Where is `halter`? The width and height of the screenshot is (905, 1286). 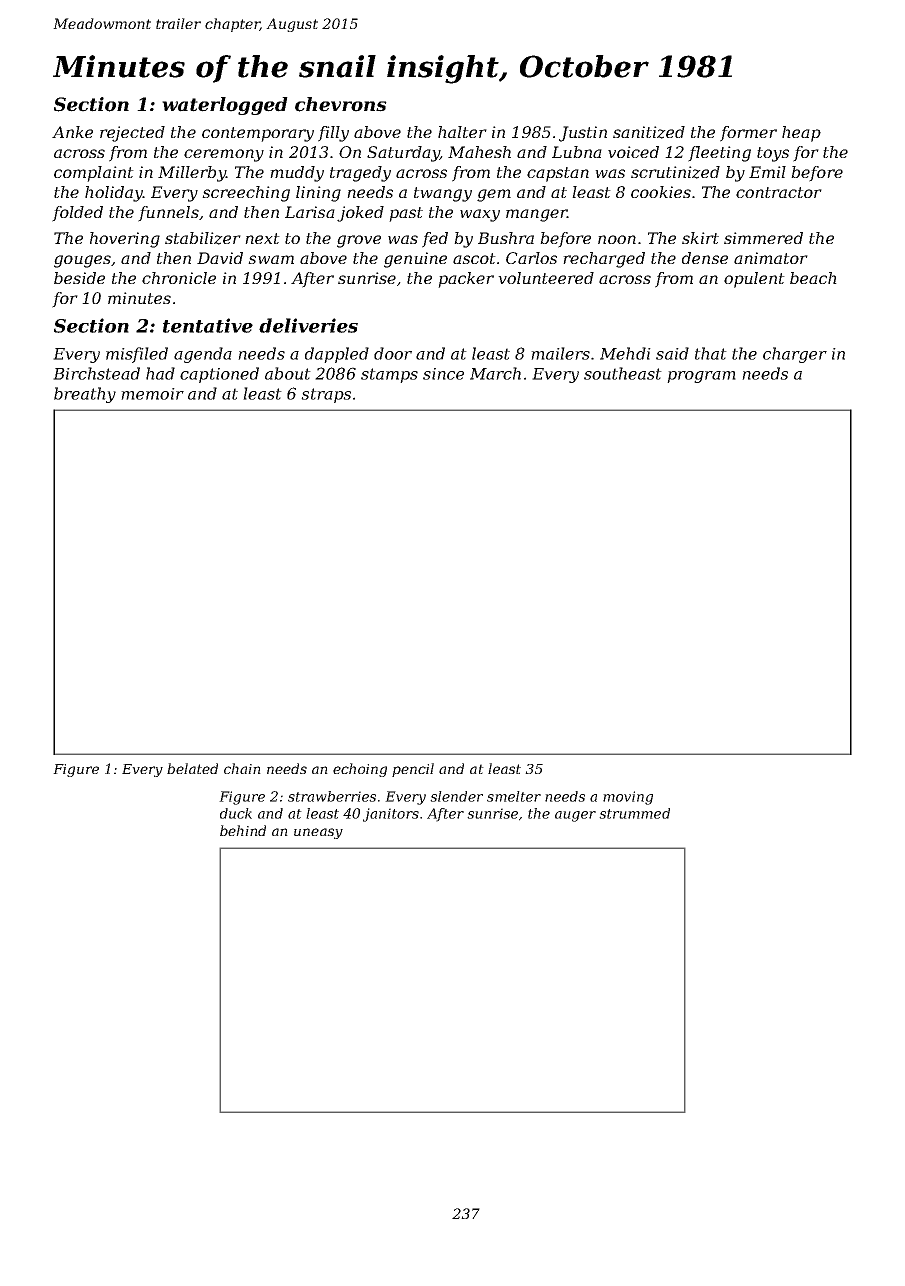 halter is located at coordinates (462, 132).
